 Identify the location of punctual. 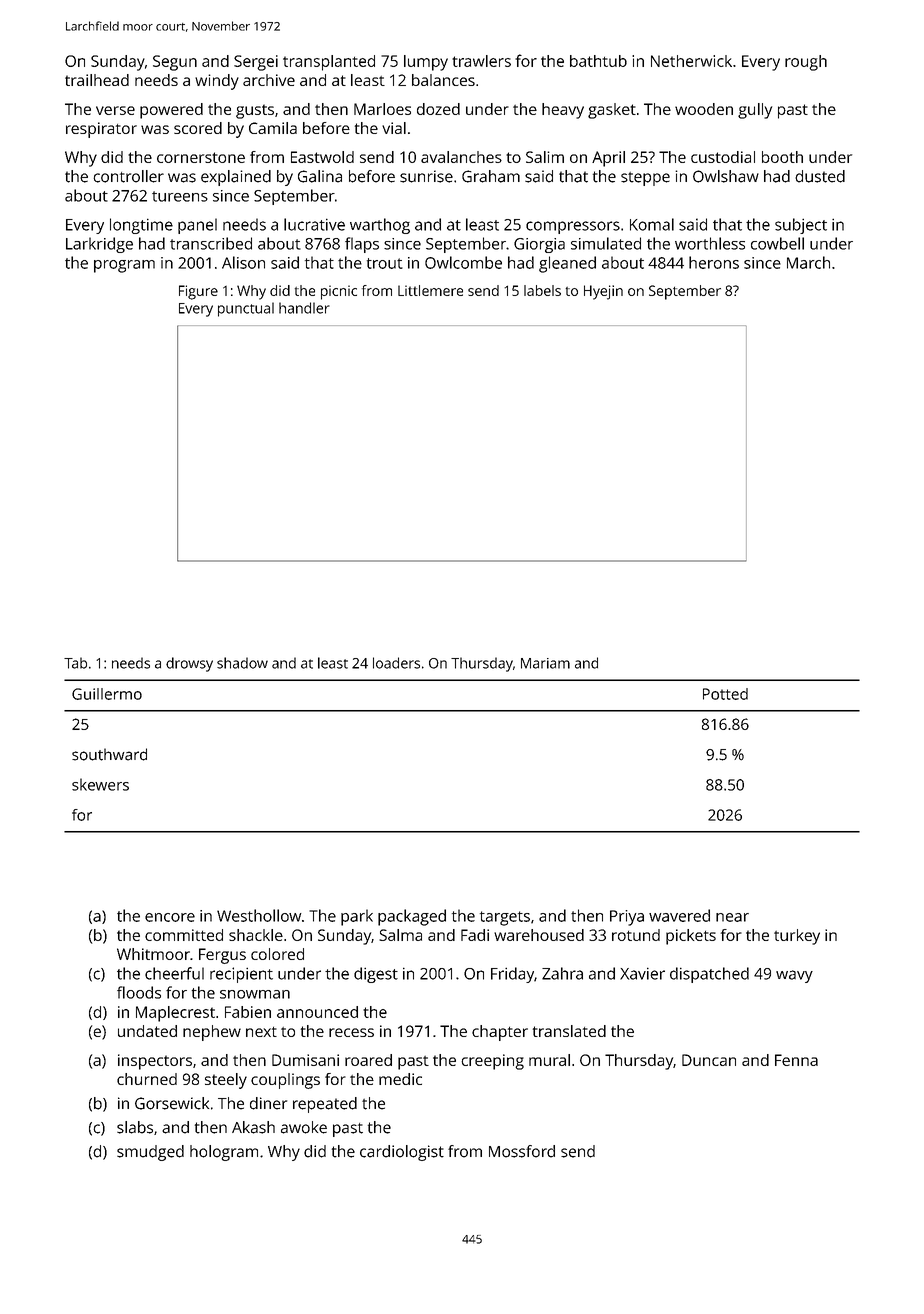
(246, 309).
